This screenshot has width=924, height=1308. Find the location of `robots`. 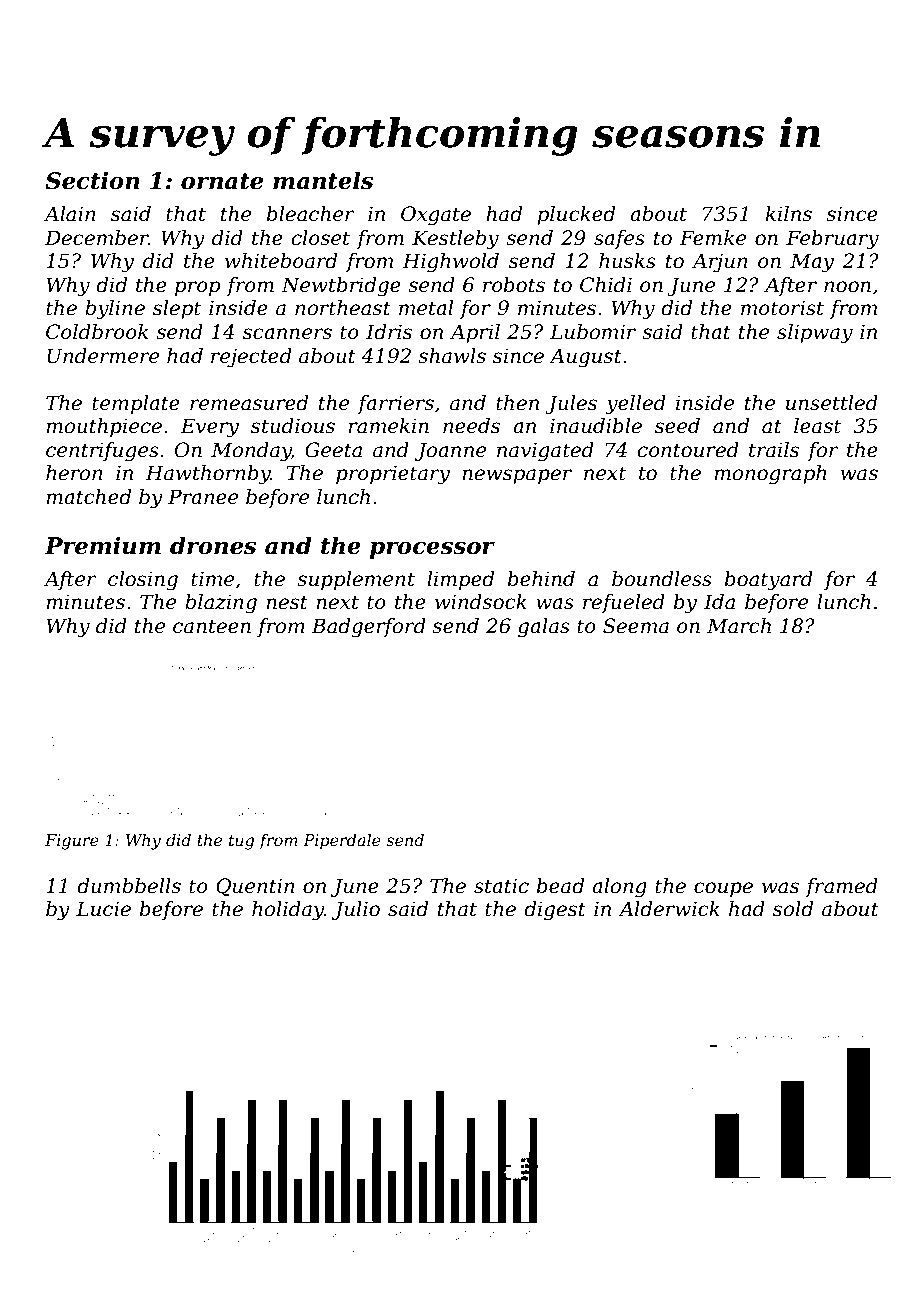

robots is located at coordinates (514, 285).
